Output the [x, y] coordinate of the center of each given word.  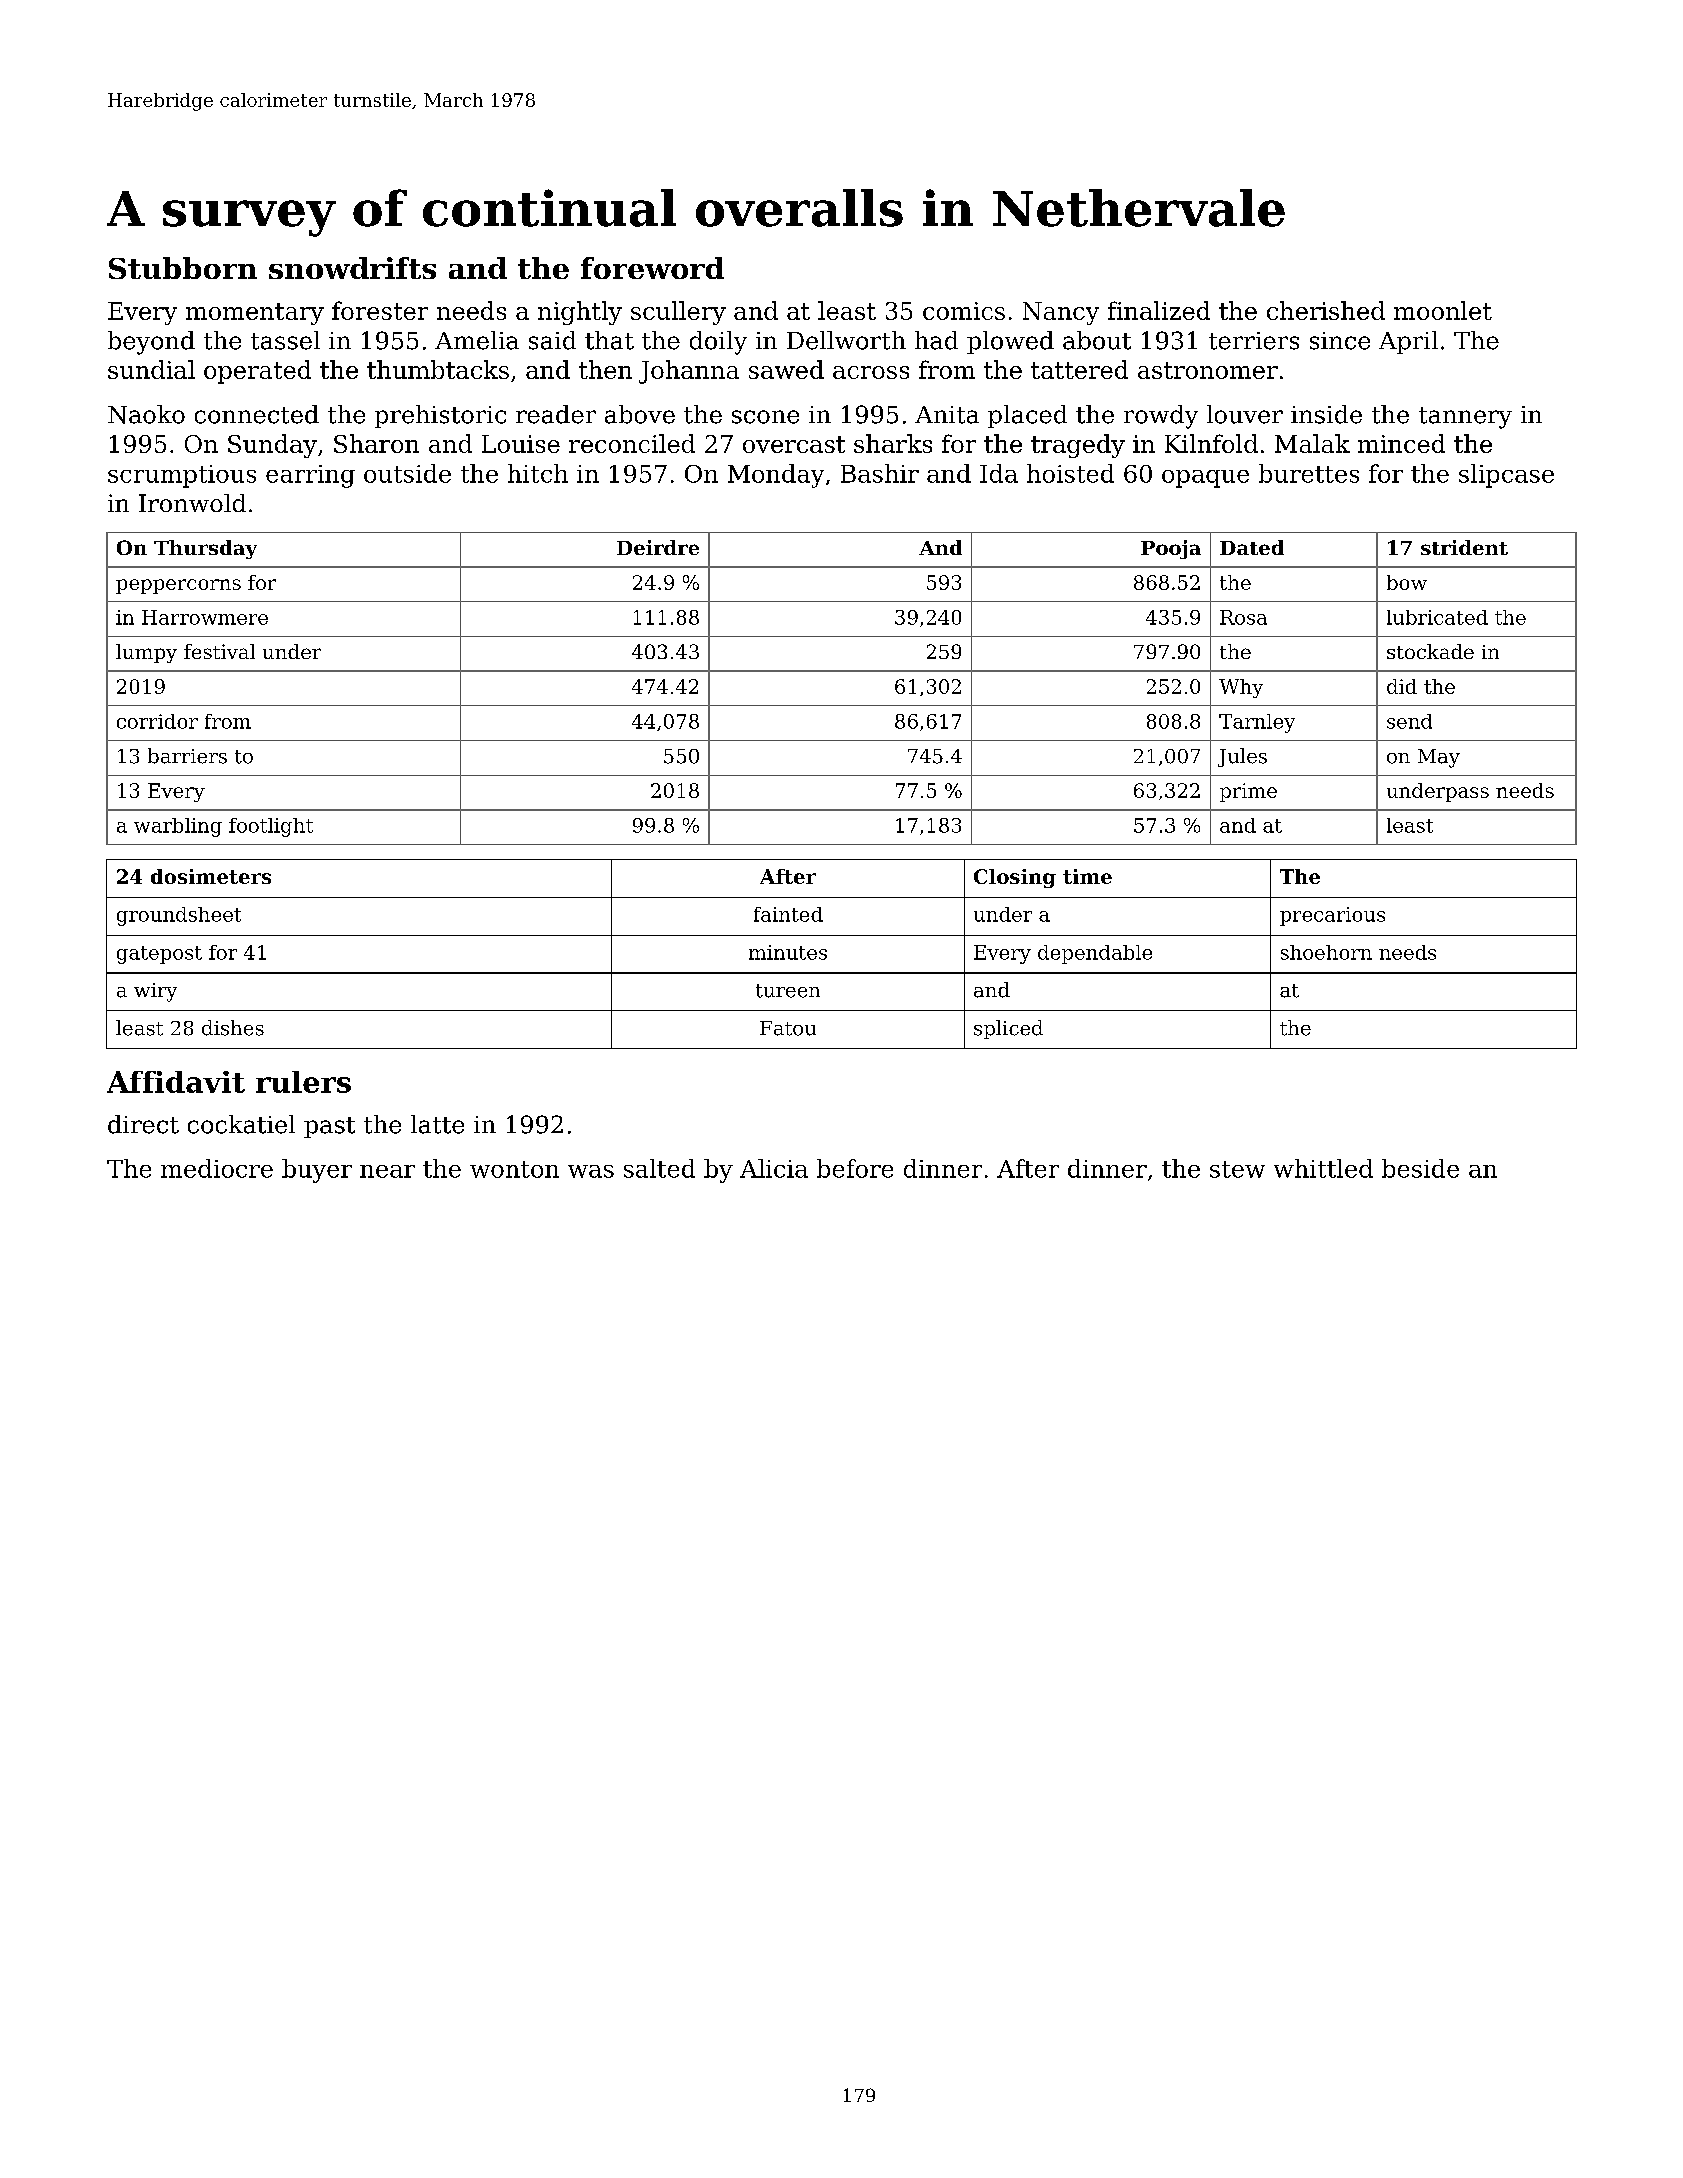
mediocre [217, 1168]
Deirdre [658, 547]
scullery [678, 313]
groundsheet [179, 916]
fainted [788, 914]
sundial [151, 369]
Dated [1252, 547]
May [1439, 758]
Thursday [205, 549]
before [855, 1168]
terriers [1254, 341]
